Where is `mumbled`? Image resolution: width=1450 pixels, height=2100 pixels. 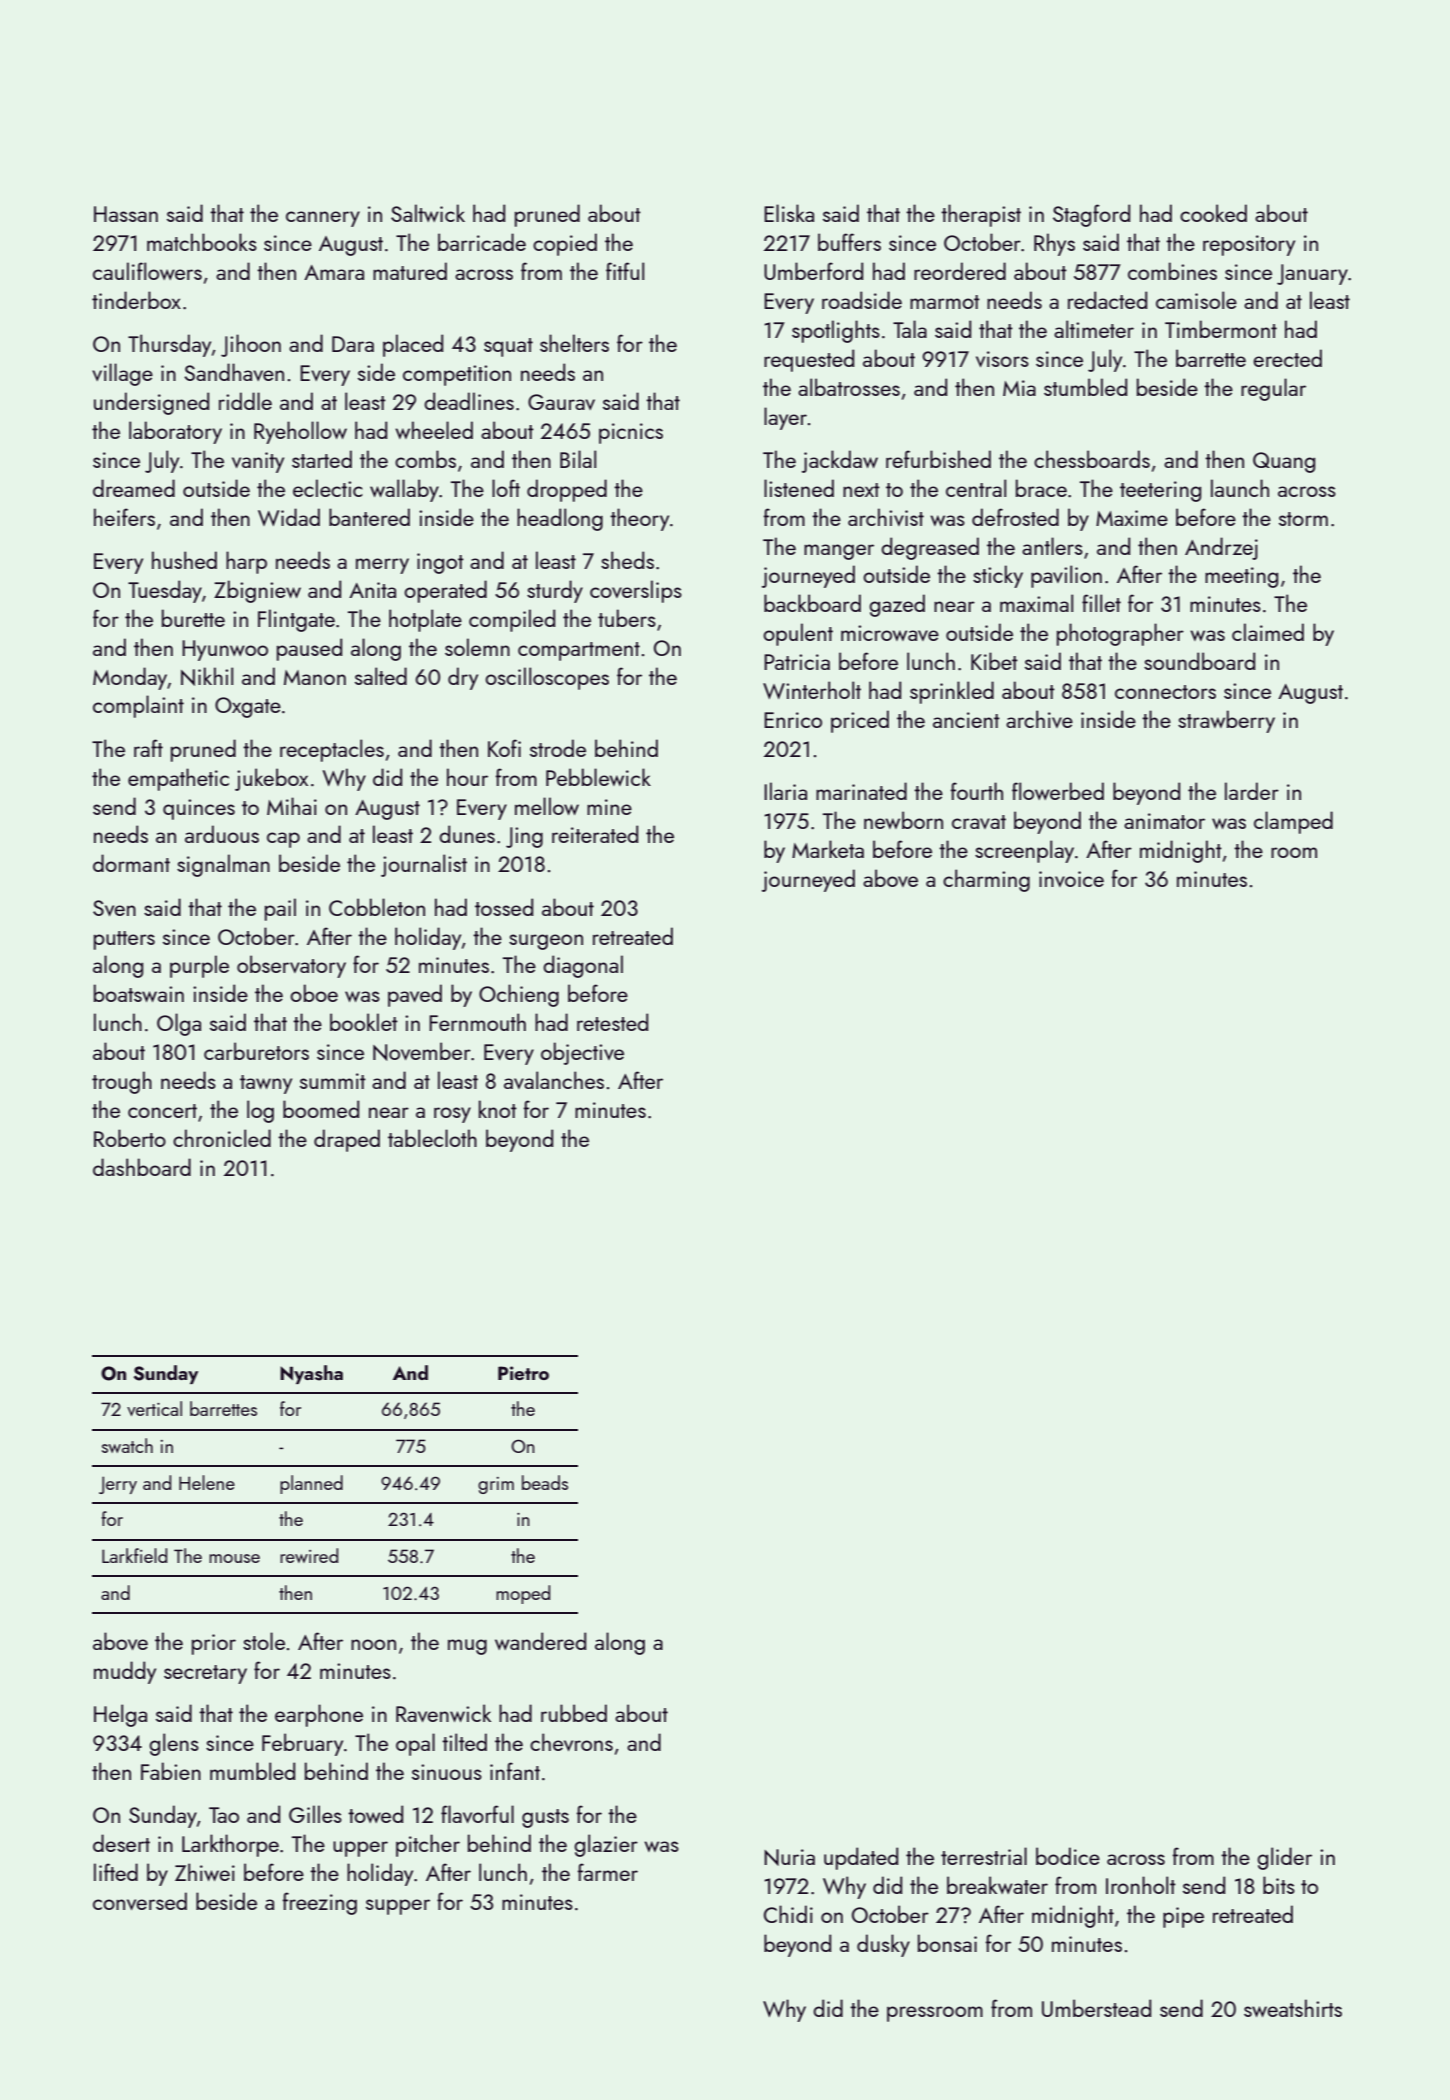
mumbled is located at coordinates (252, 1771).
